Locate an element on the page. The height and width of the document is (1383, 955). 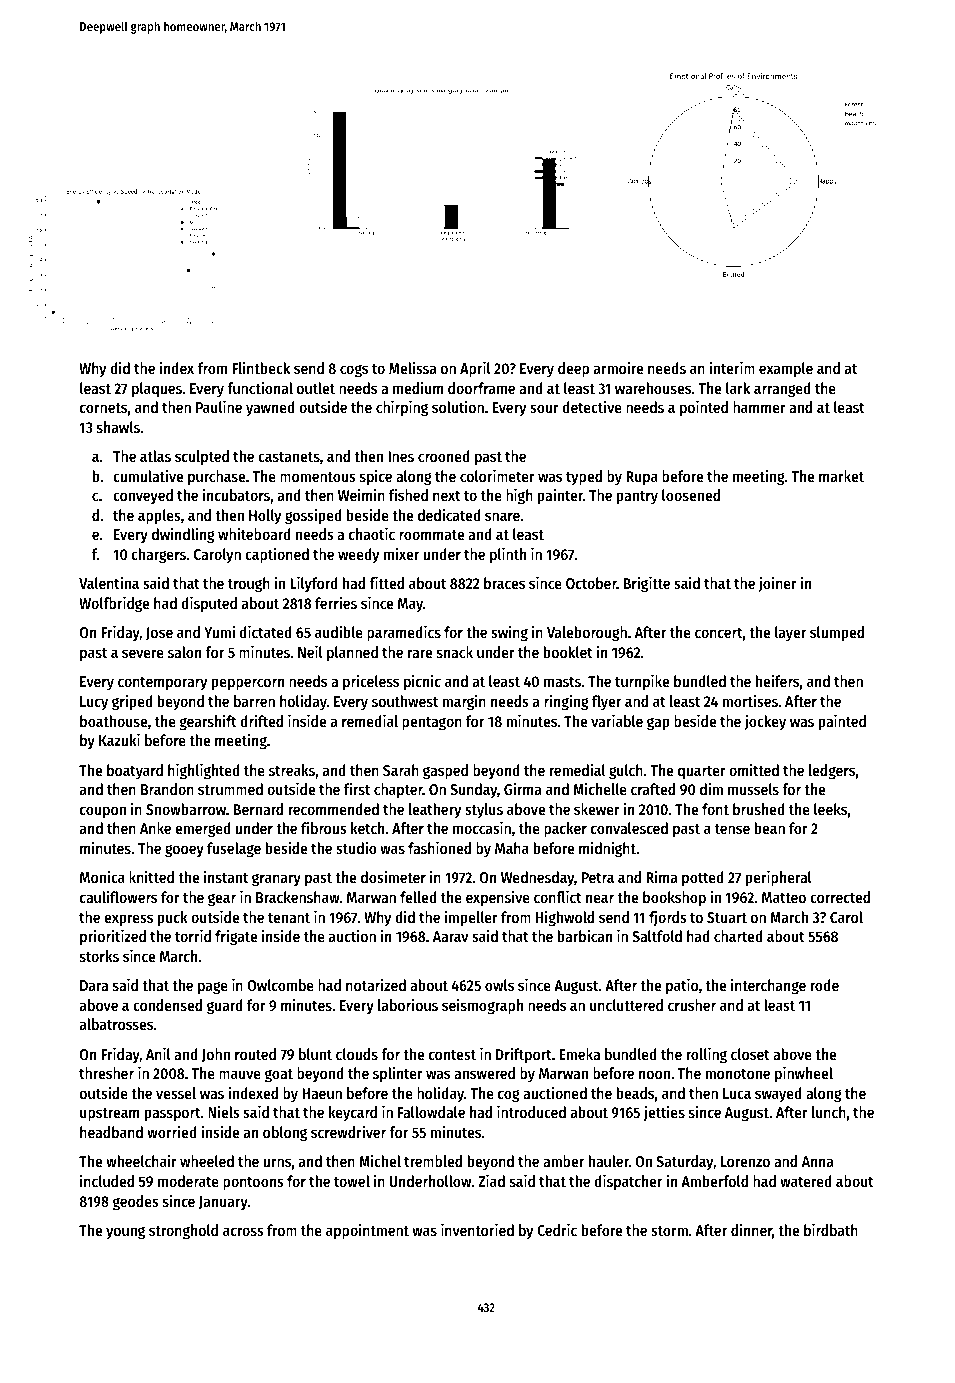
Maha is located at coordinates (512, 848).
